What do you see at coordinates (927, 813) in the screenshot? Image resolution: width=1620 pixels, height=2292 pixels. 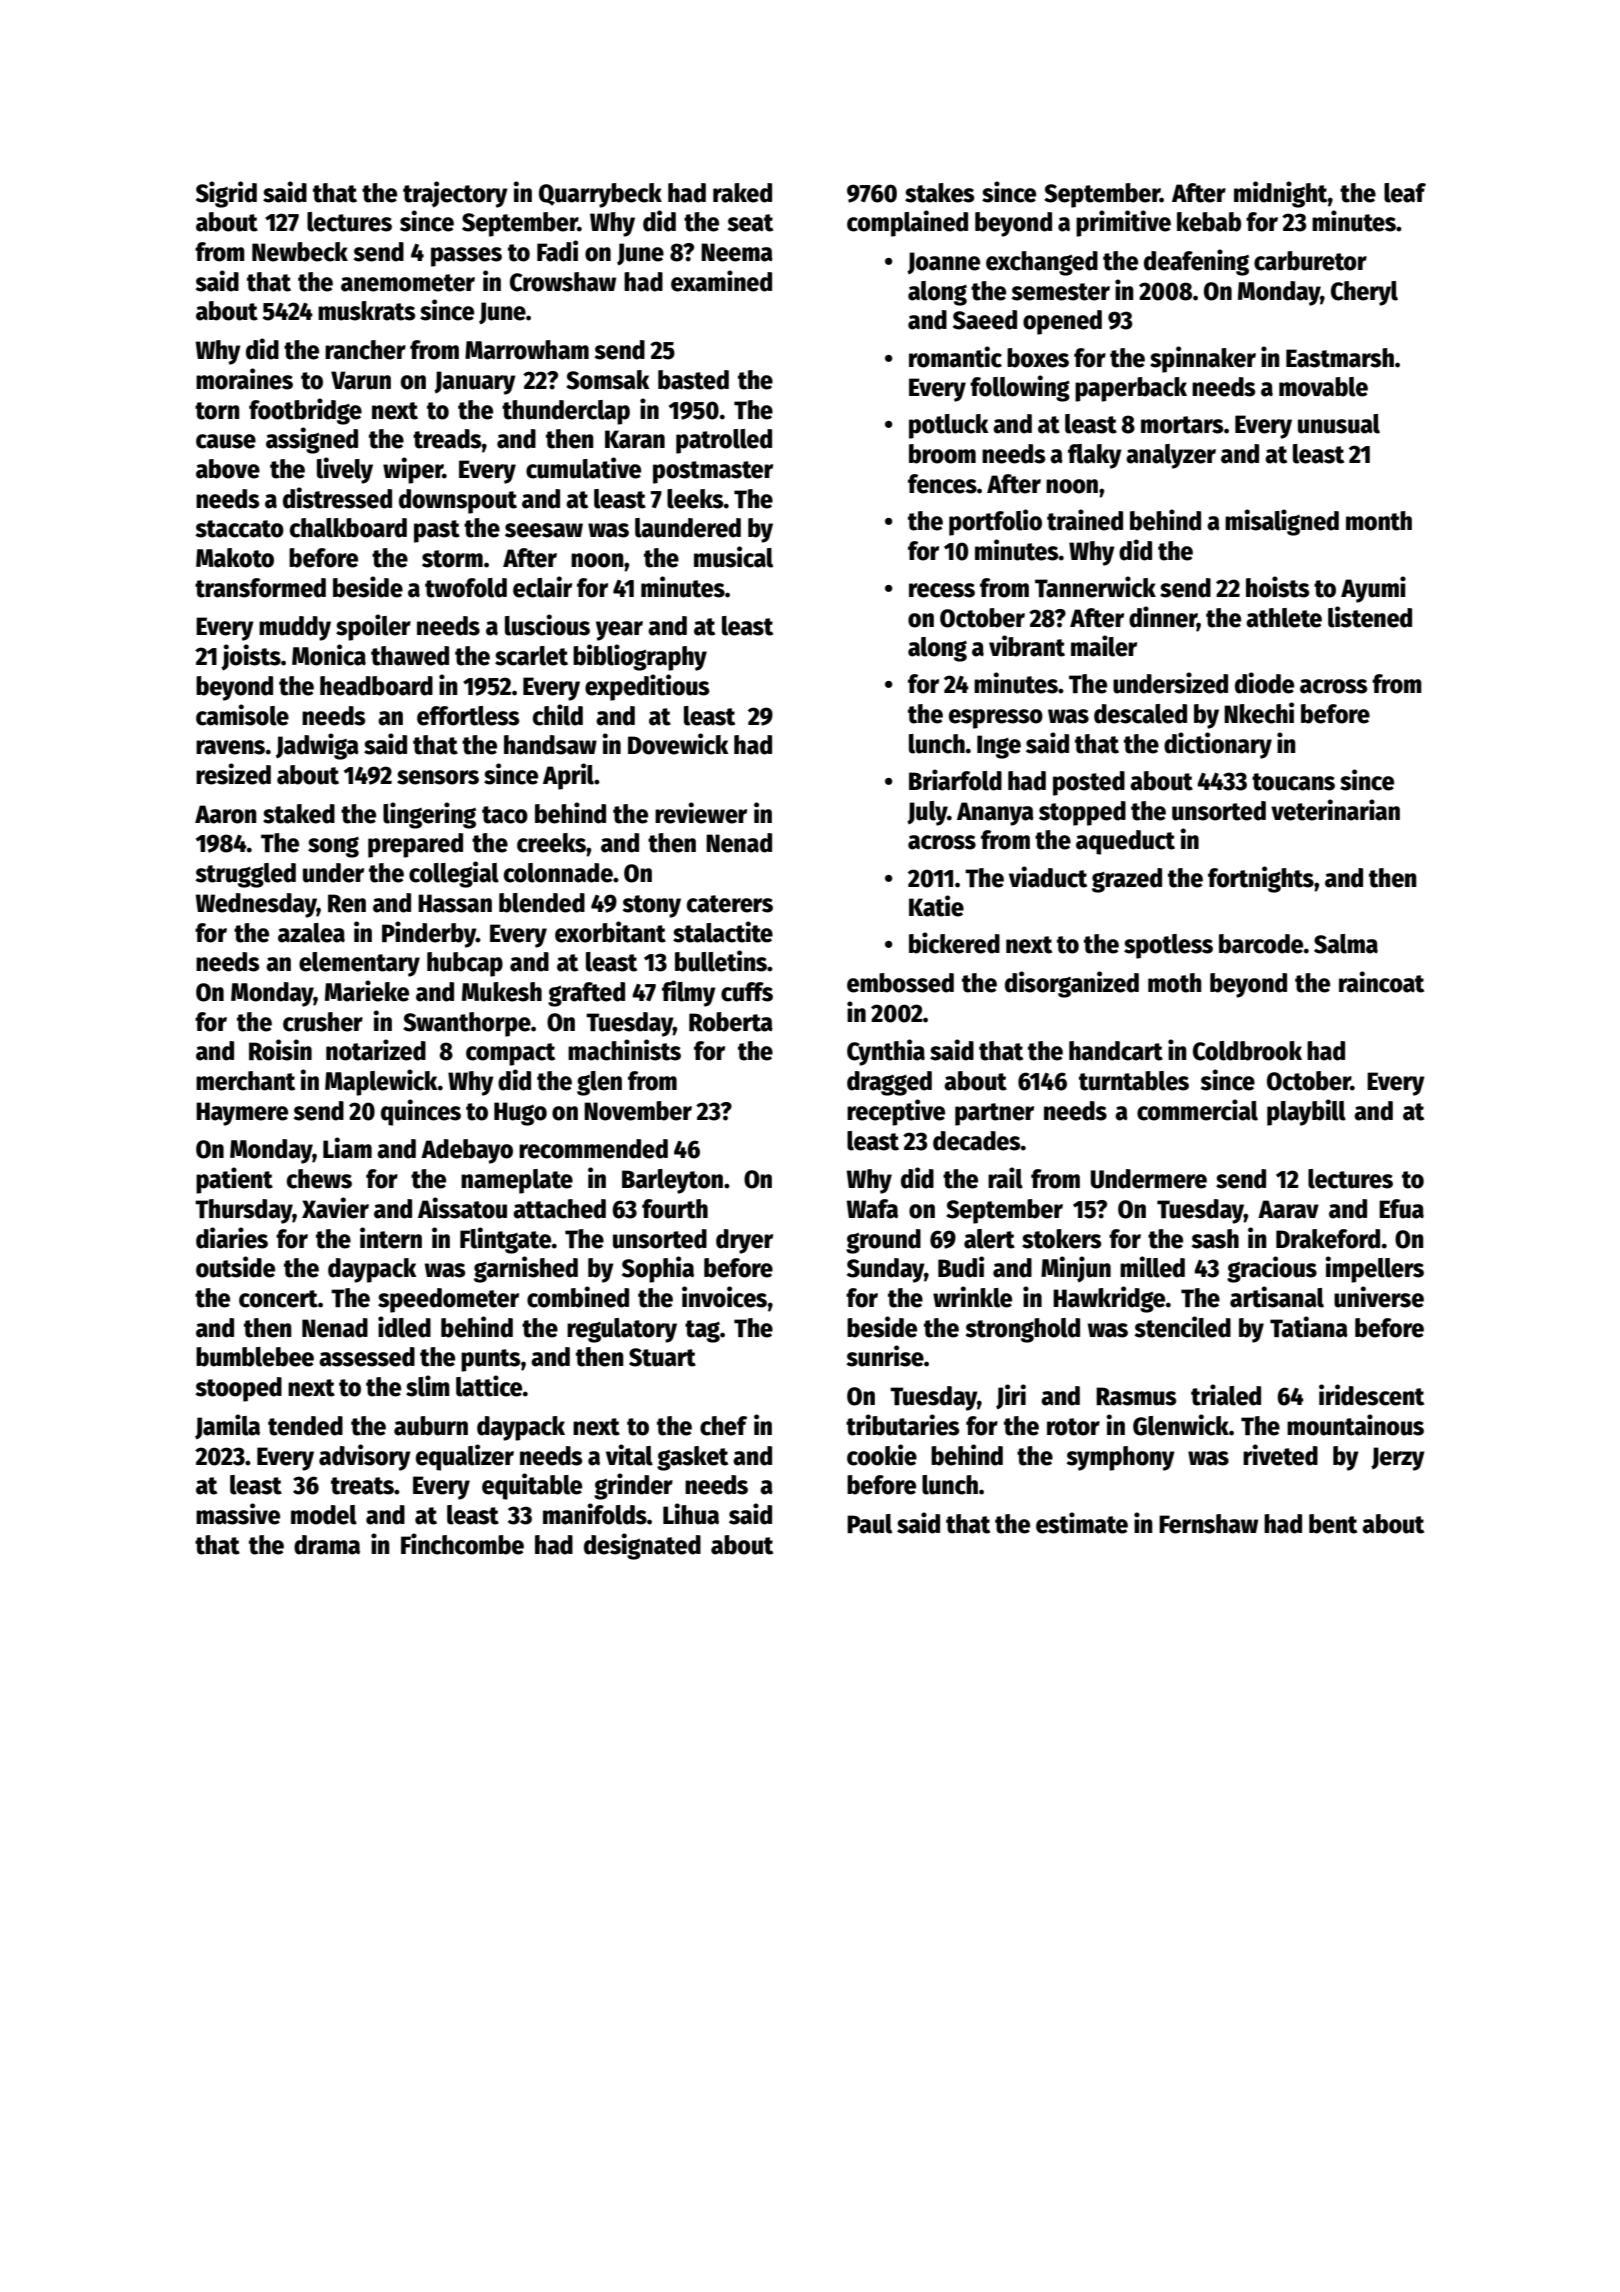 I see `July` at bounding box center [927, 813].
